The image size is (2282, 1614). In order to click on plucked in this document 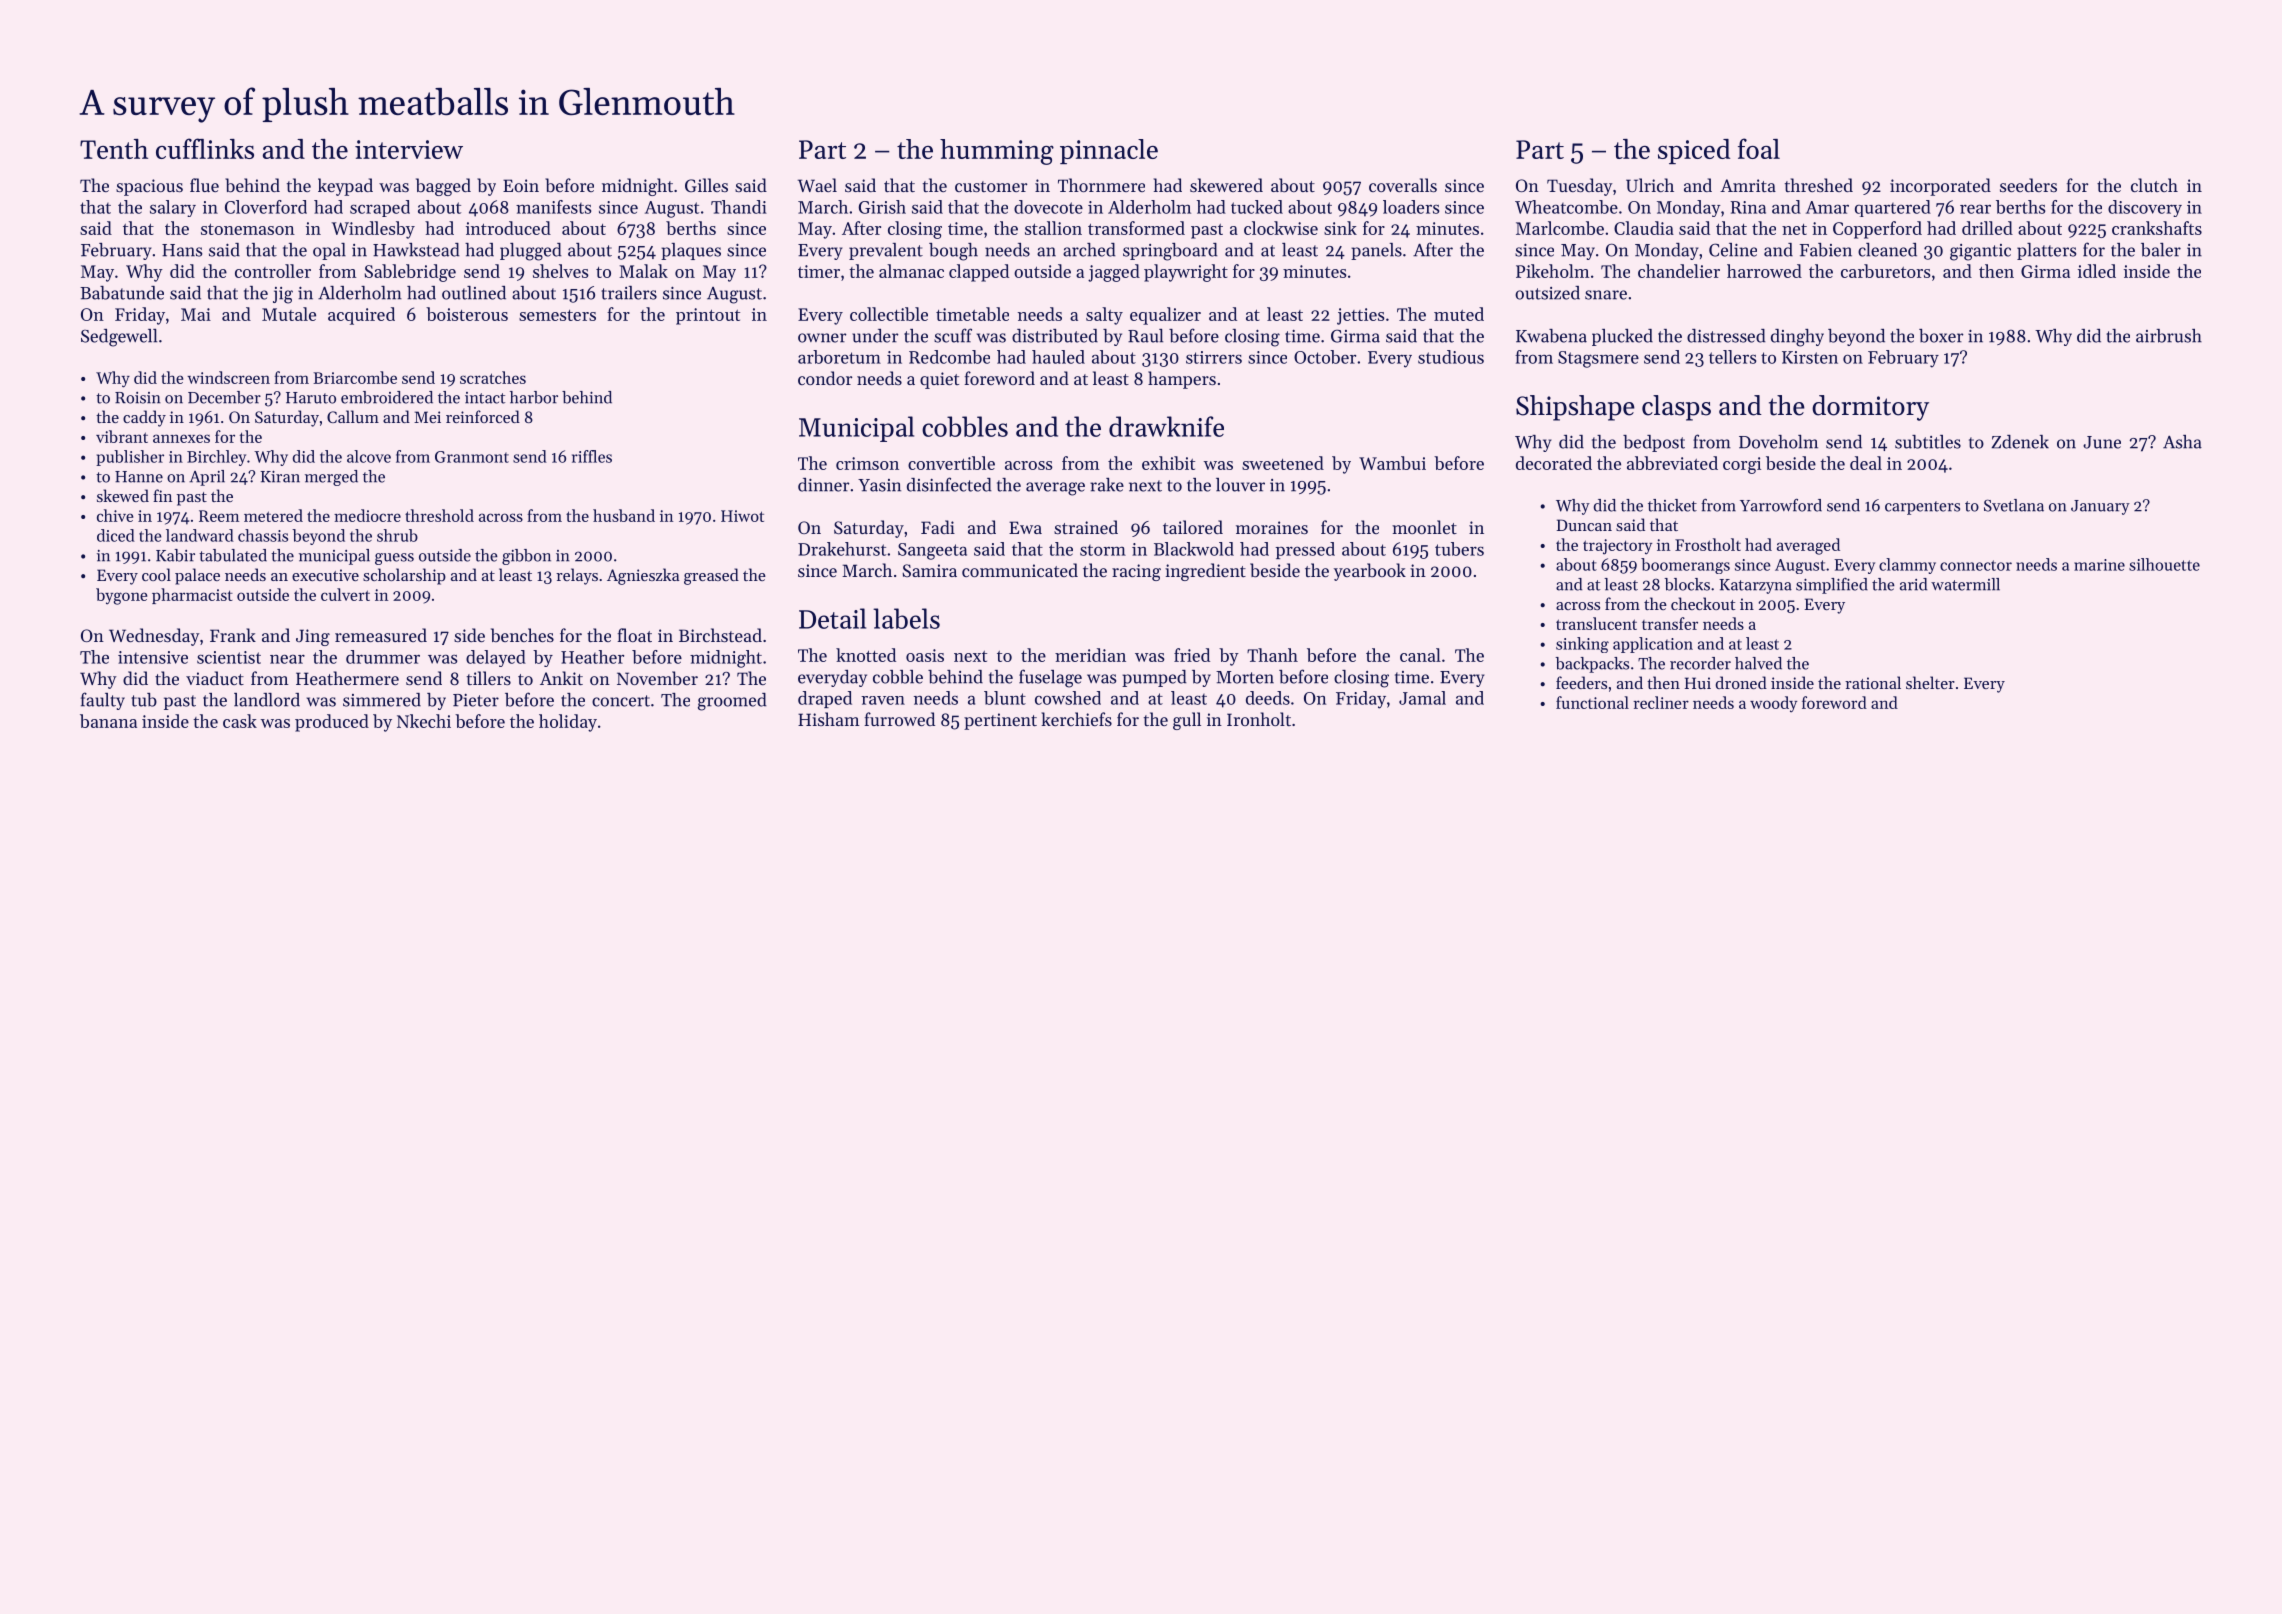, I will do `click(1622, 337)`.
